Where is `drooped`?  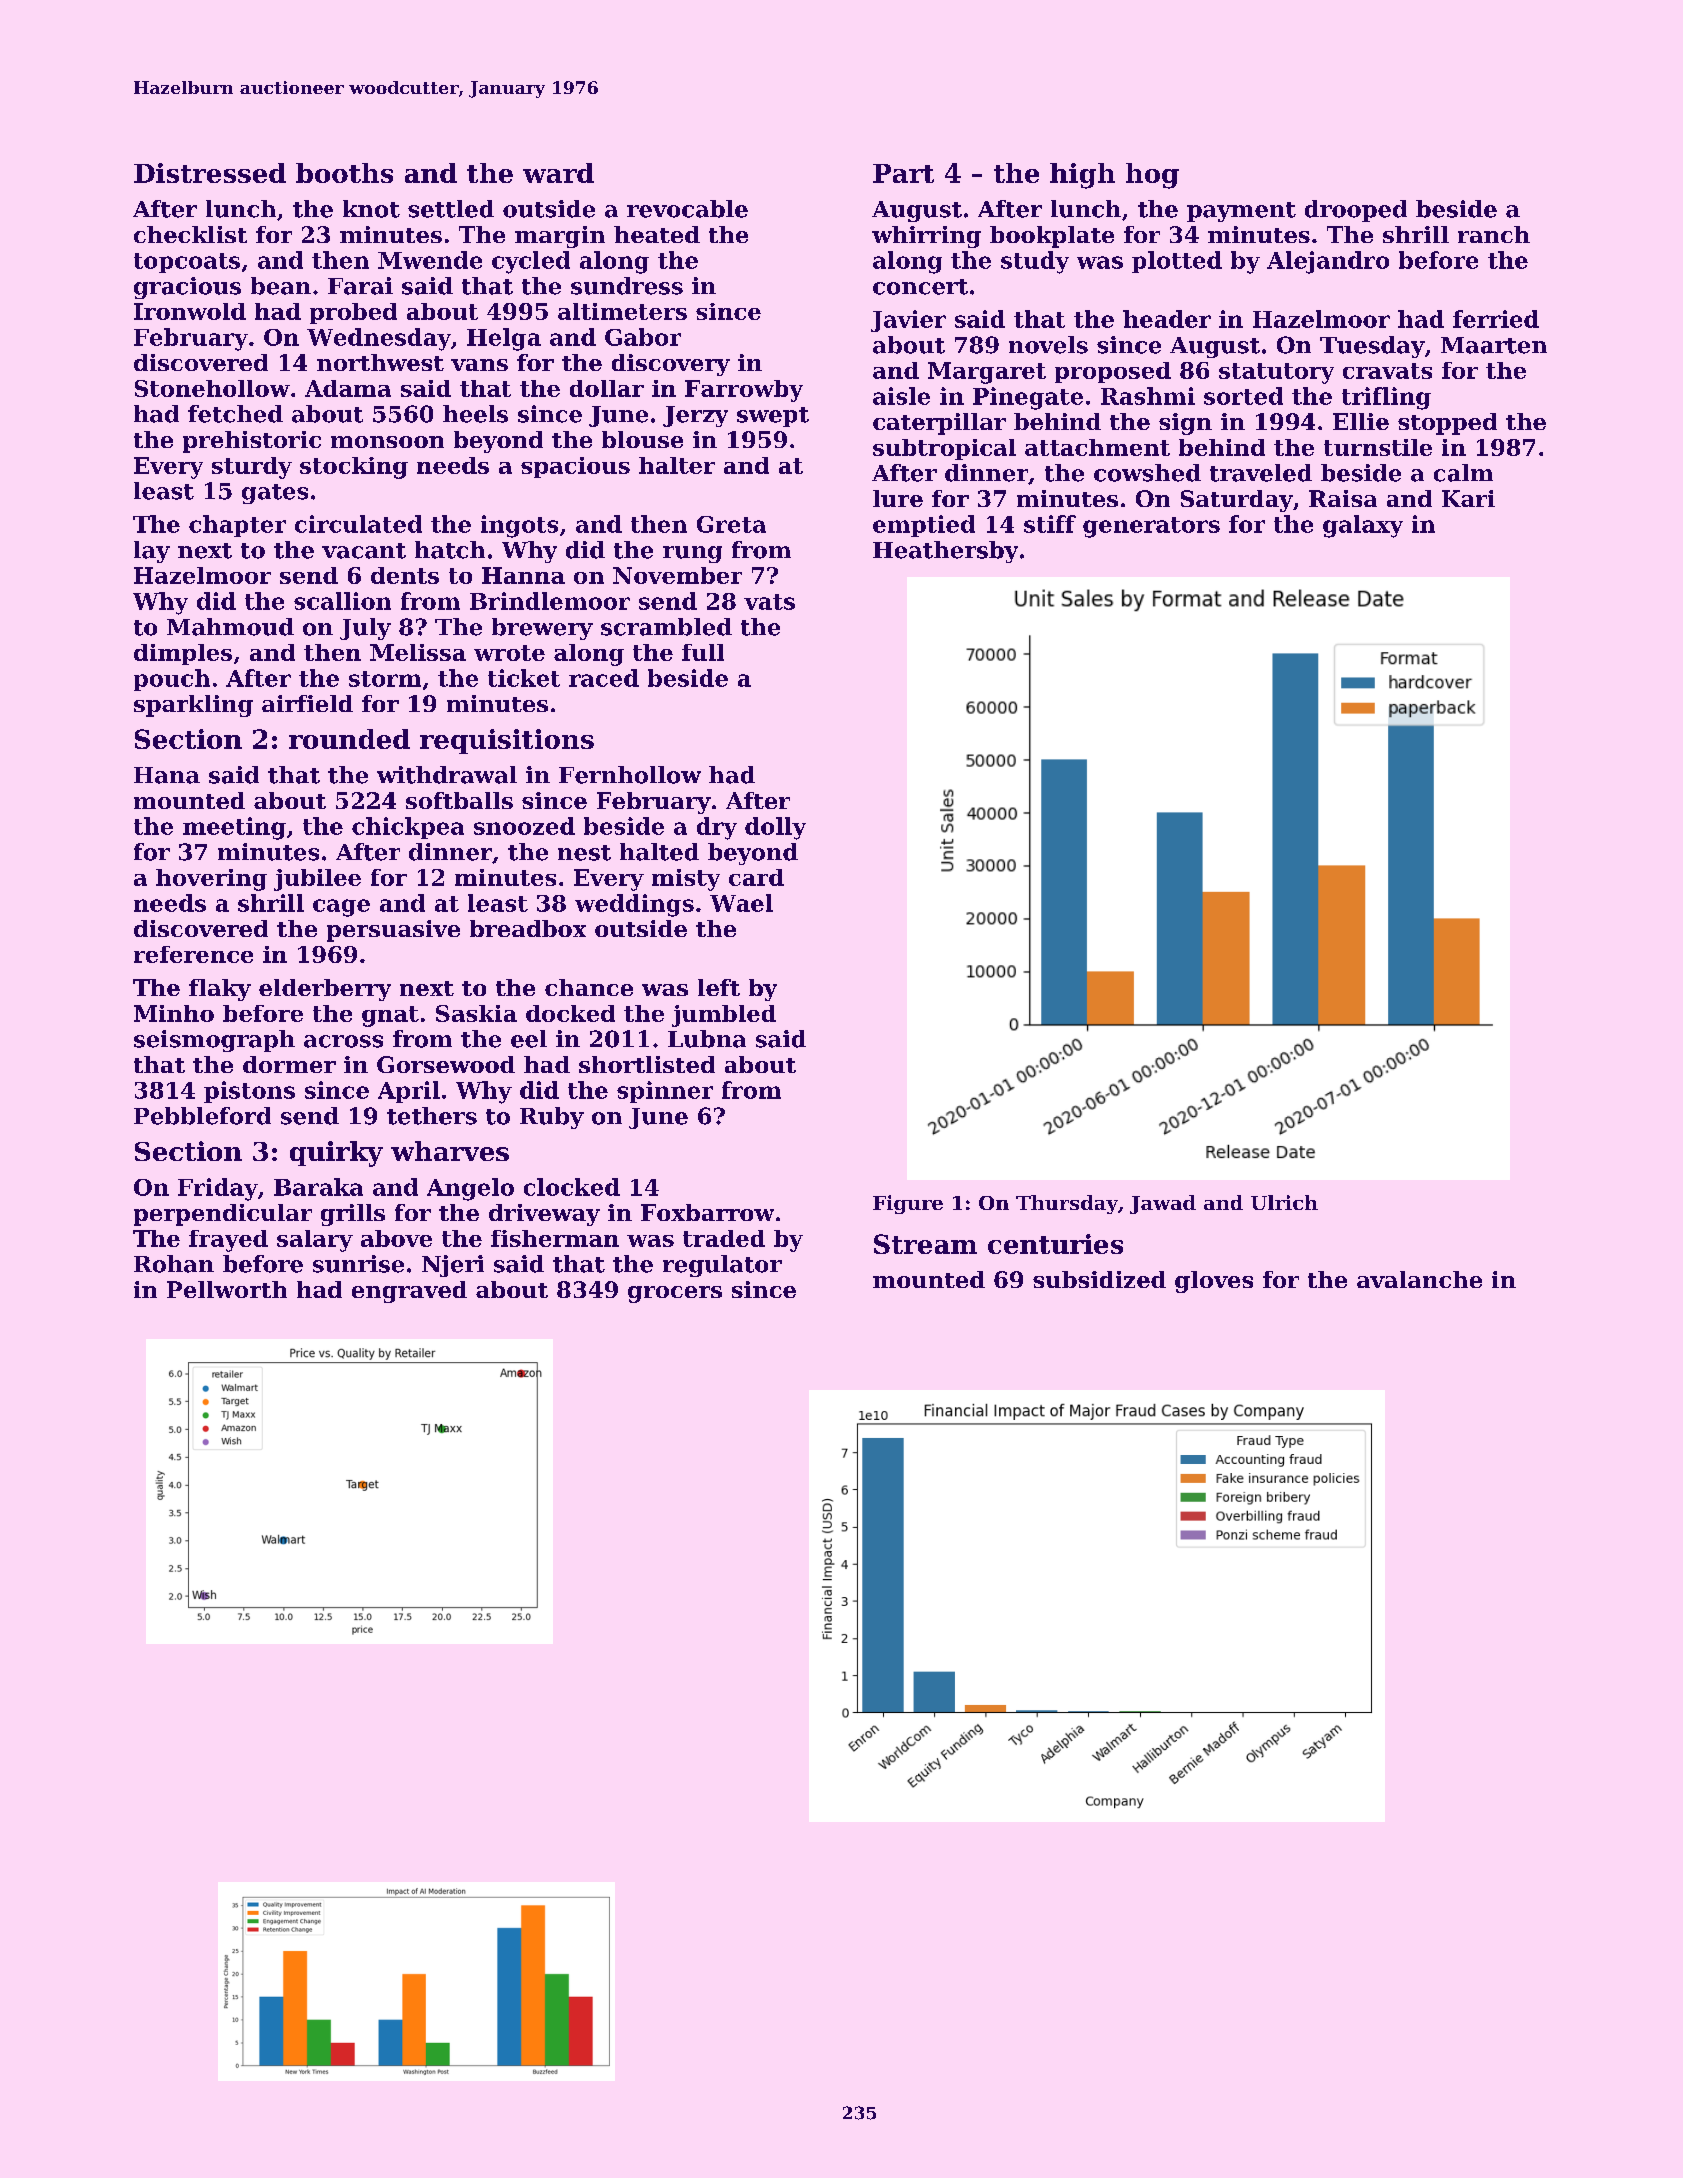
drooped is located at coordinates (1356, 211).
